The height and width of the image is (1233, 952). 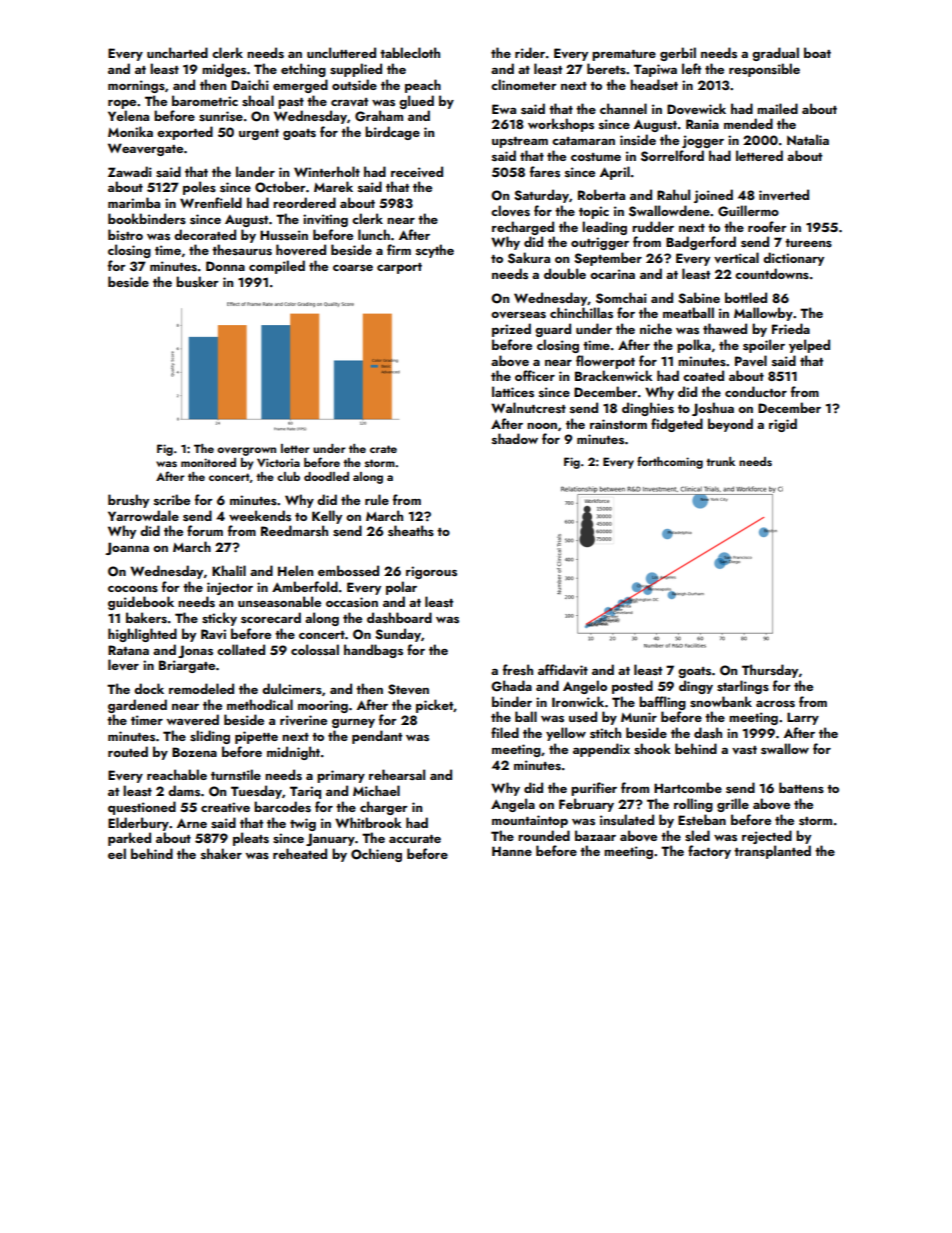 I want to click on Ochieng, so click(x=376, y=855).
